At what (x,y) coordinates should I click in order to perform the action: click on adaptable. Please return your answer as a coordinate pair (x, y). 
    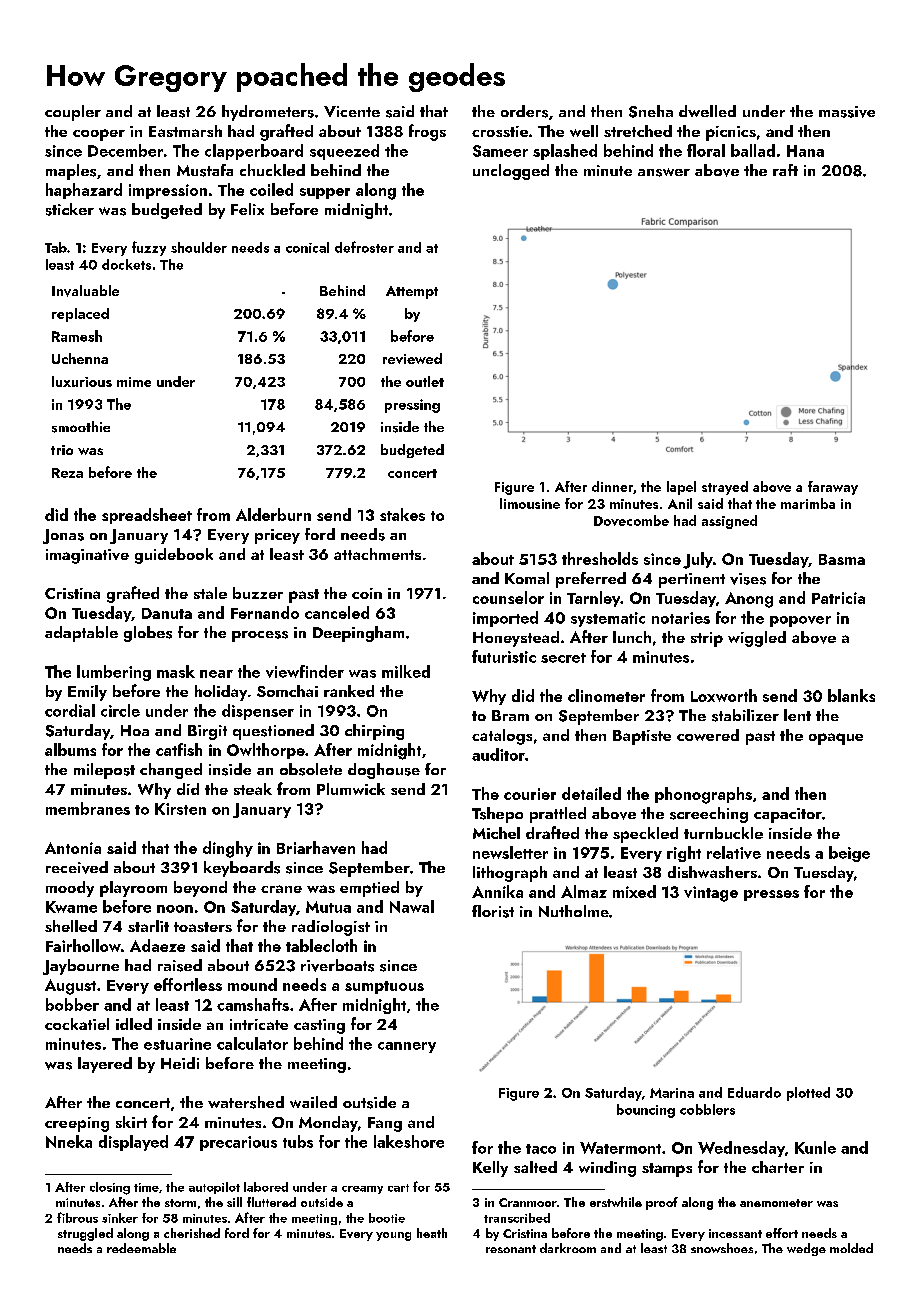
    Looking at the image, I should click on (81, 634).
